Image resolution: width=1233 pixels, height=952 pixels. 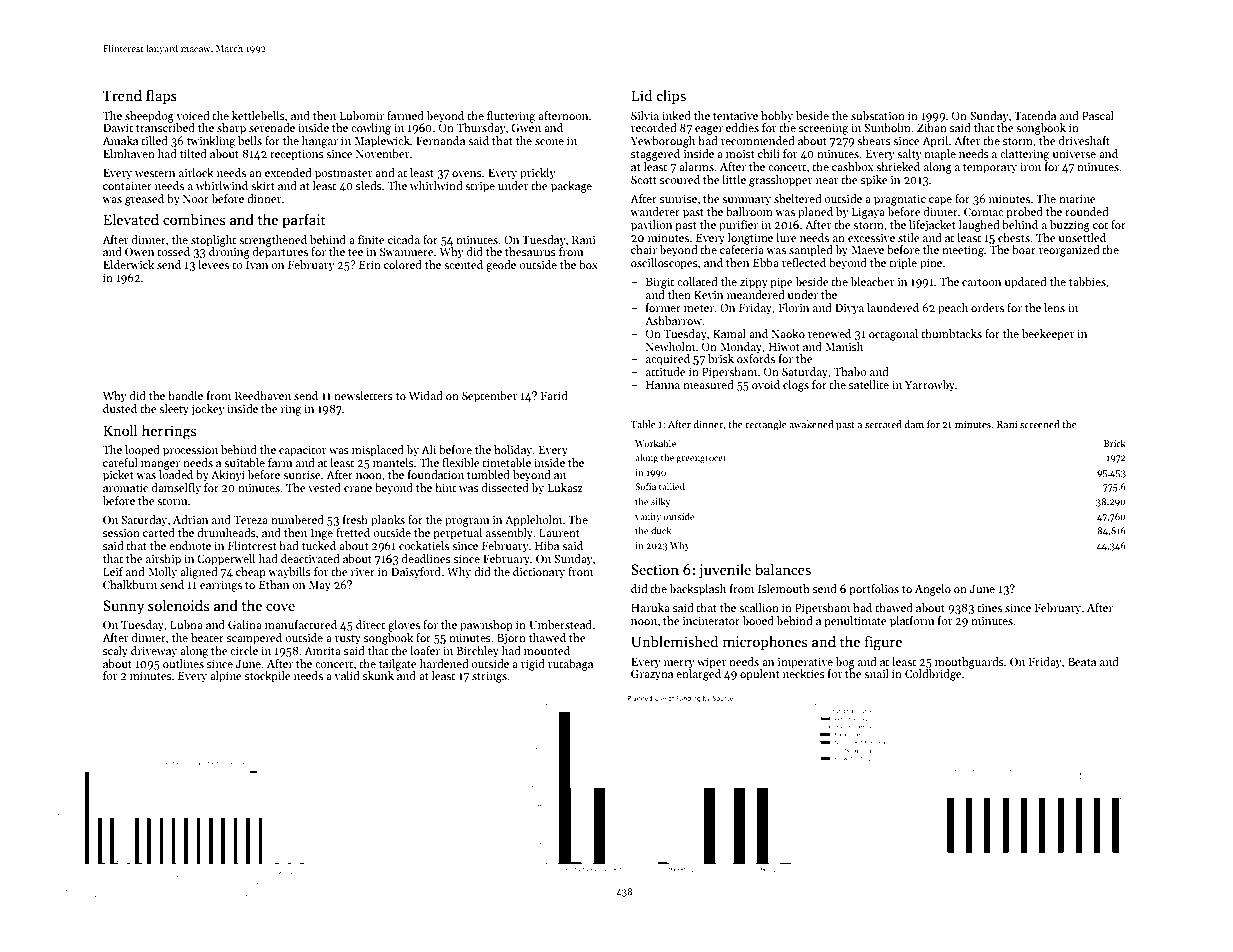 I want to click on rectangle, so click(x=765, y=425).
